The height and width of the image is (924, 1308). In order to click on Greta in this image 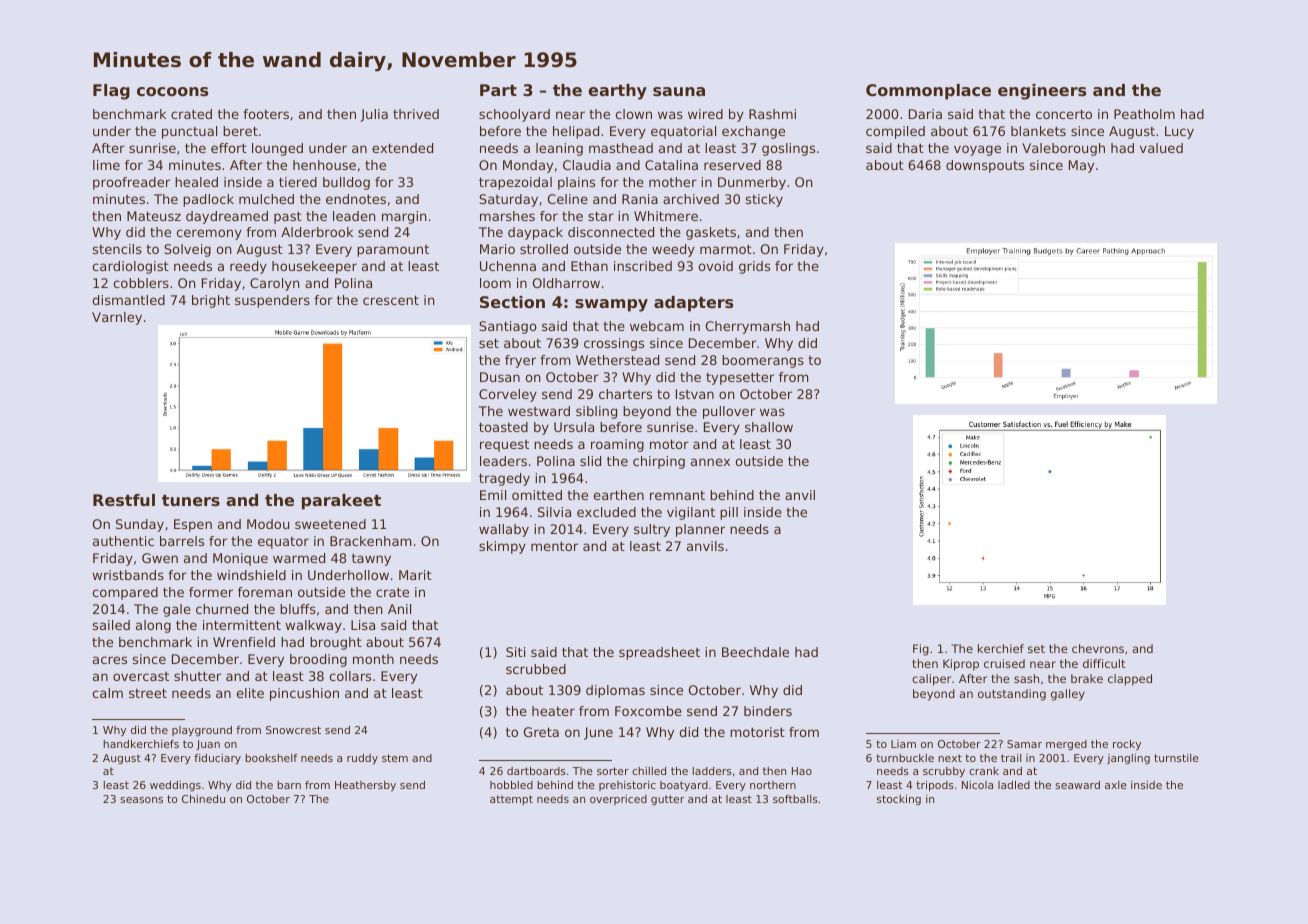, I will do `click(541, 732)`.
